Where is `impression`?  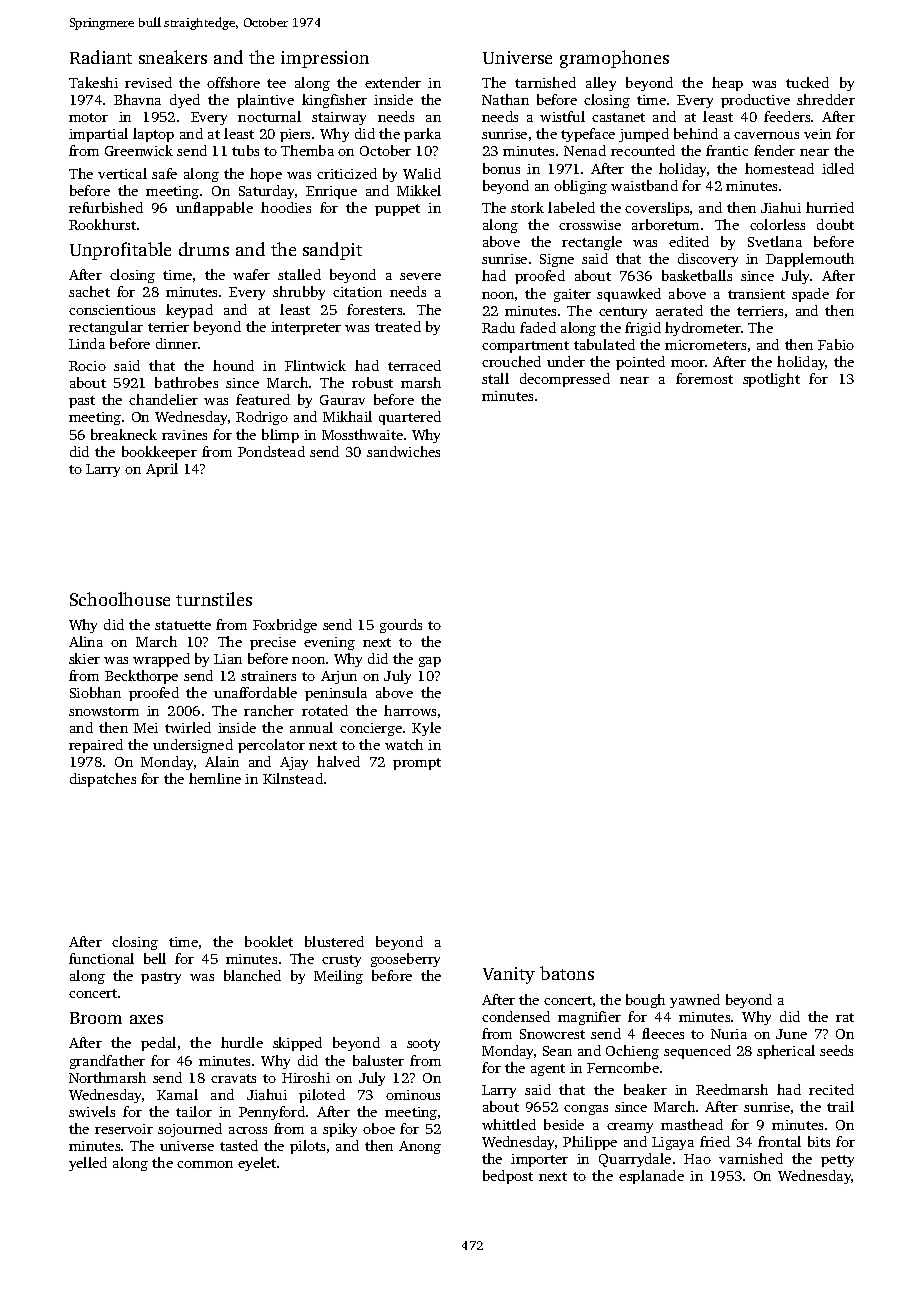 impression is located at coordinates (325, 59).
